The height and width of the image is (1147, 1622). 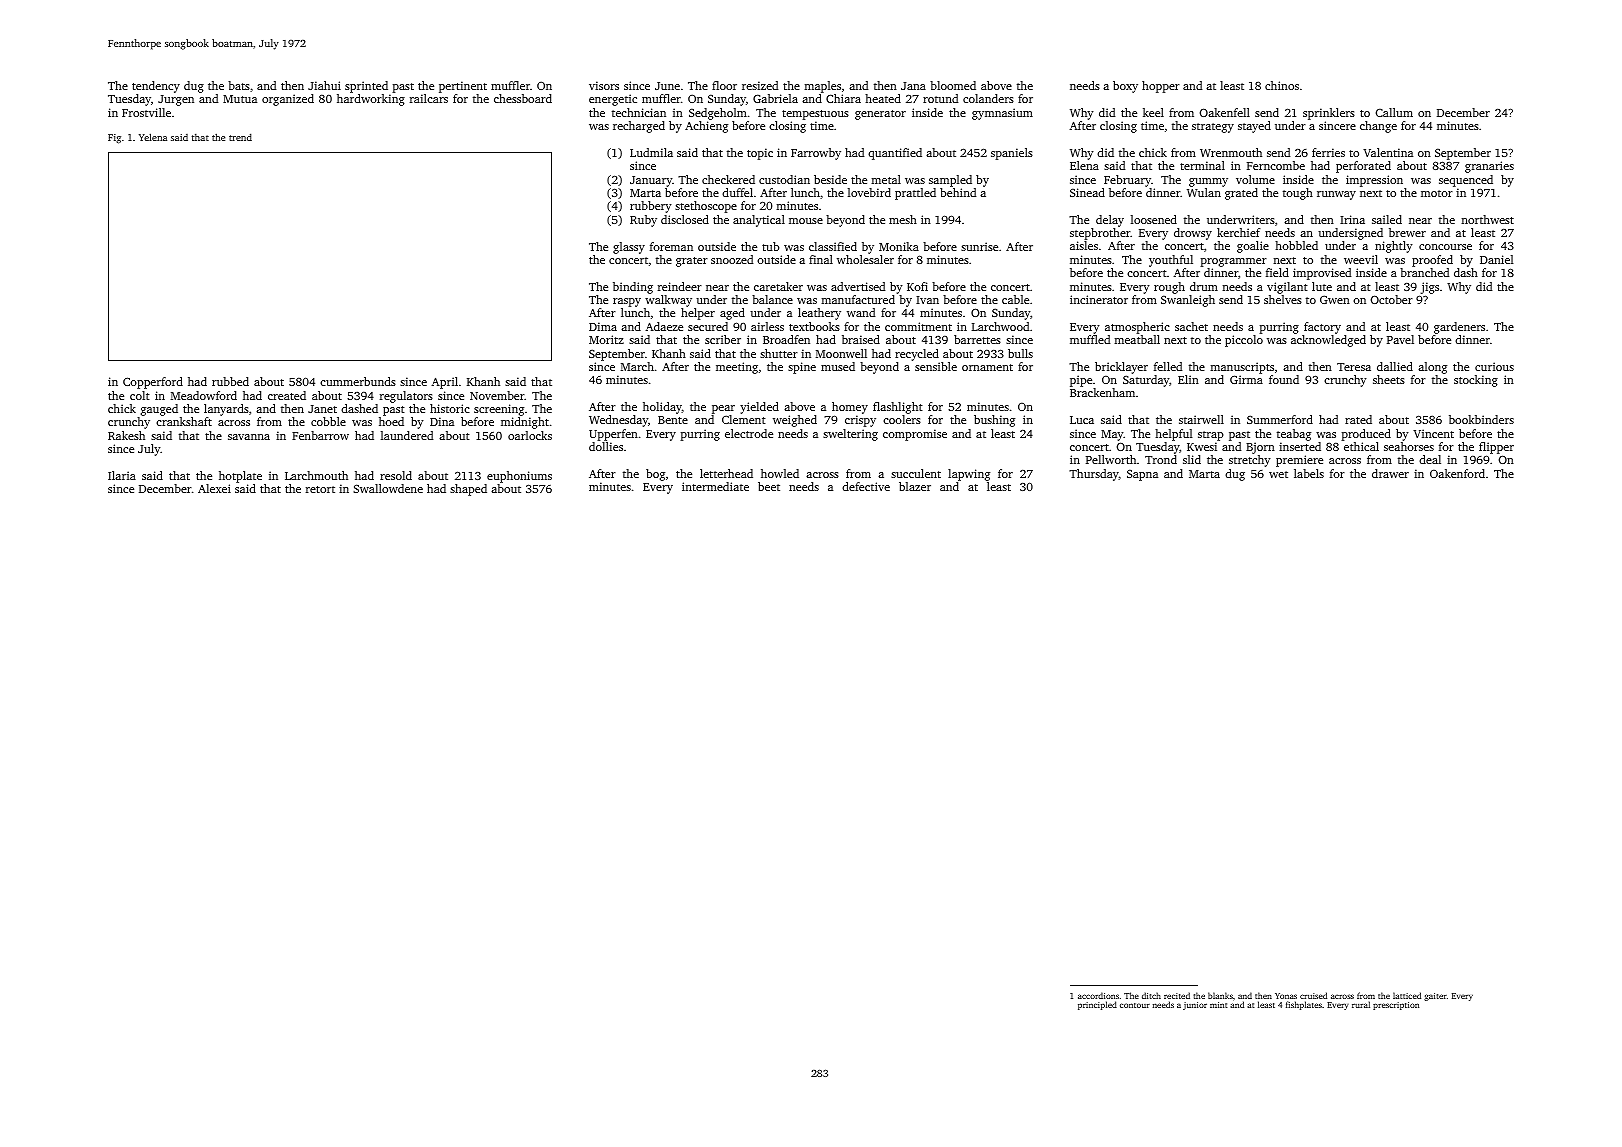 What do you see at coordinates (1097, 1005) in the image?
I see `principled` at bounding box center [1097, 1005].
